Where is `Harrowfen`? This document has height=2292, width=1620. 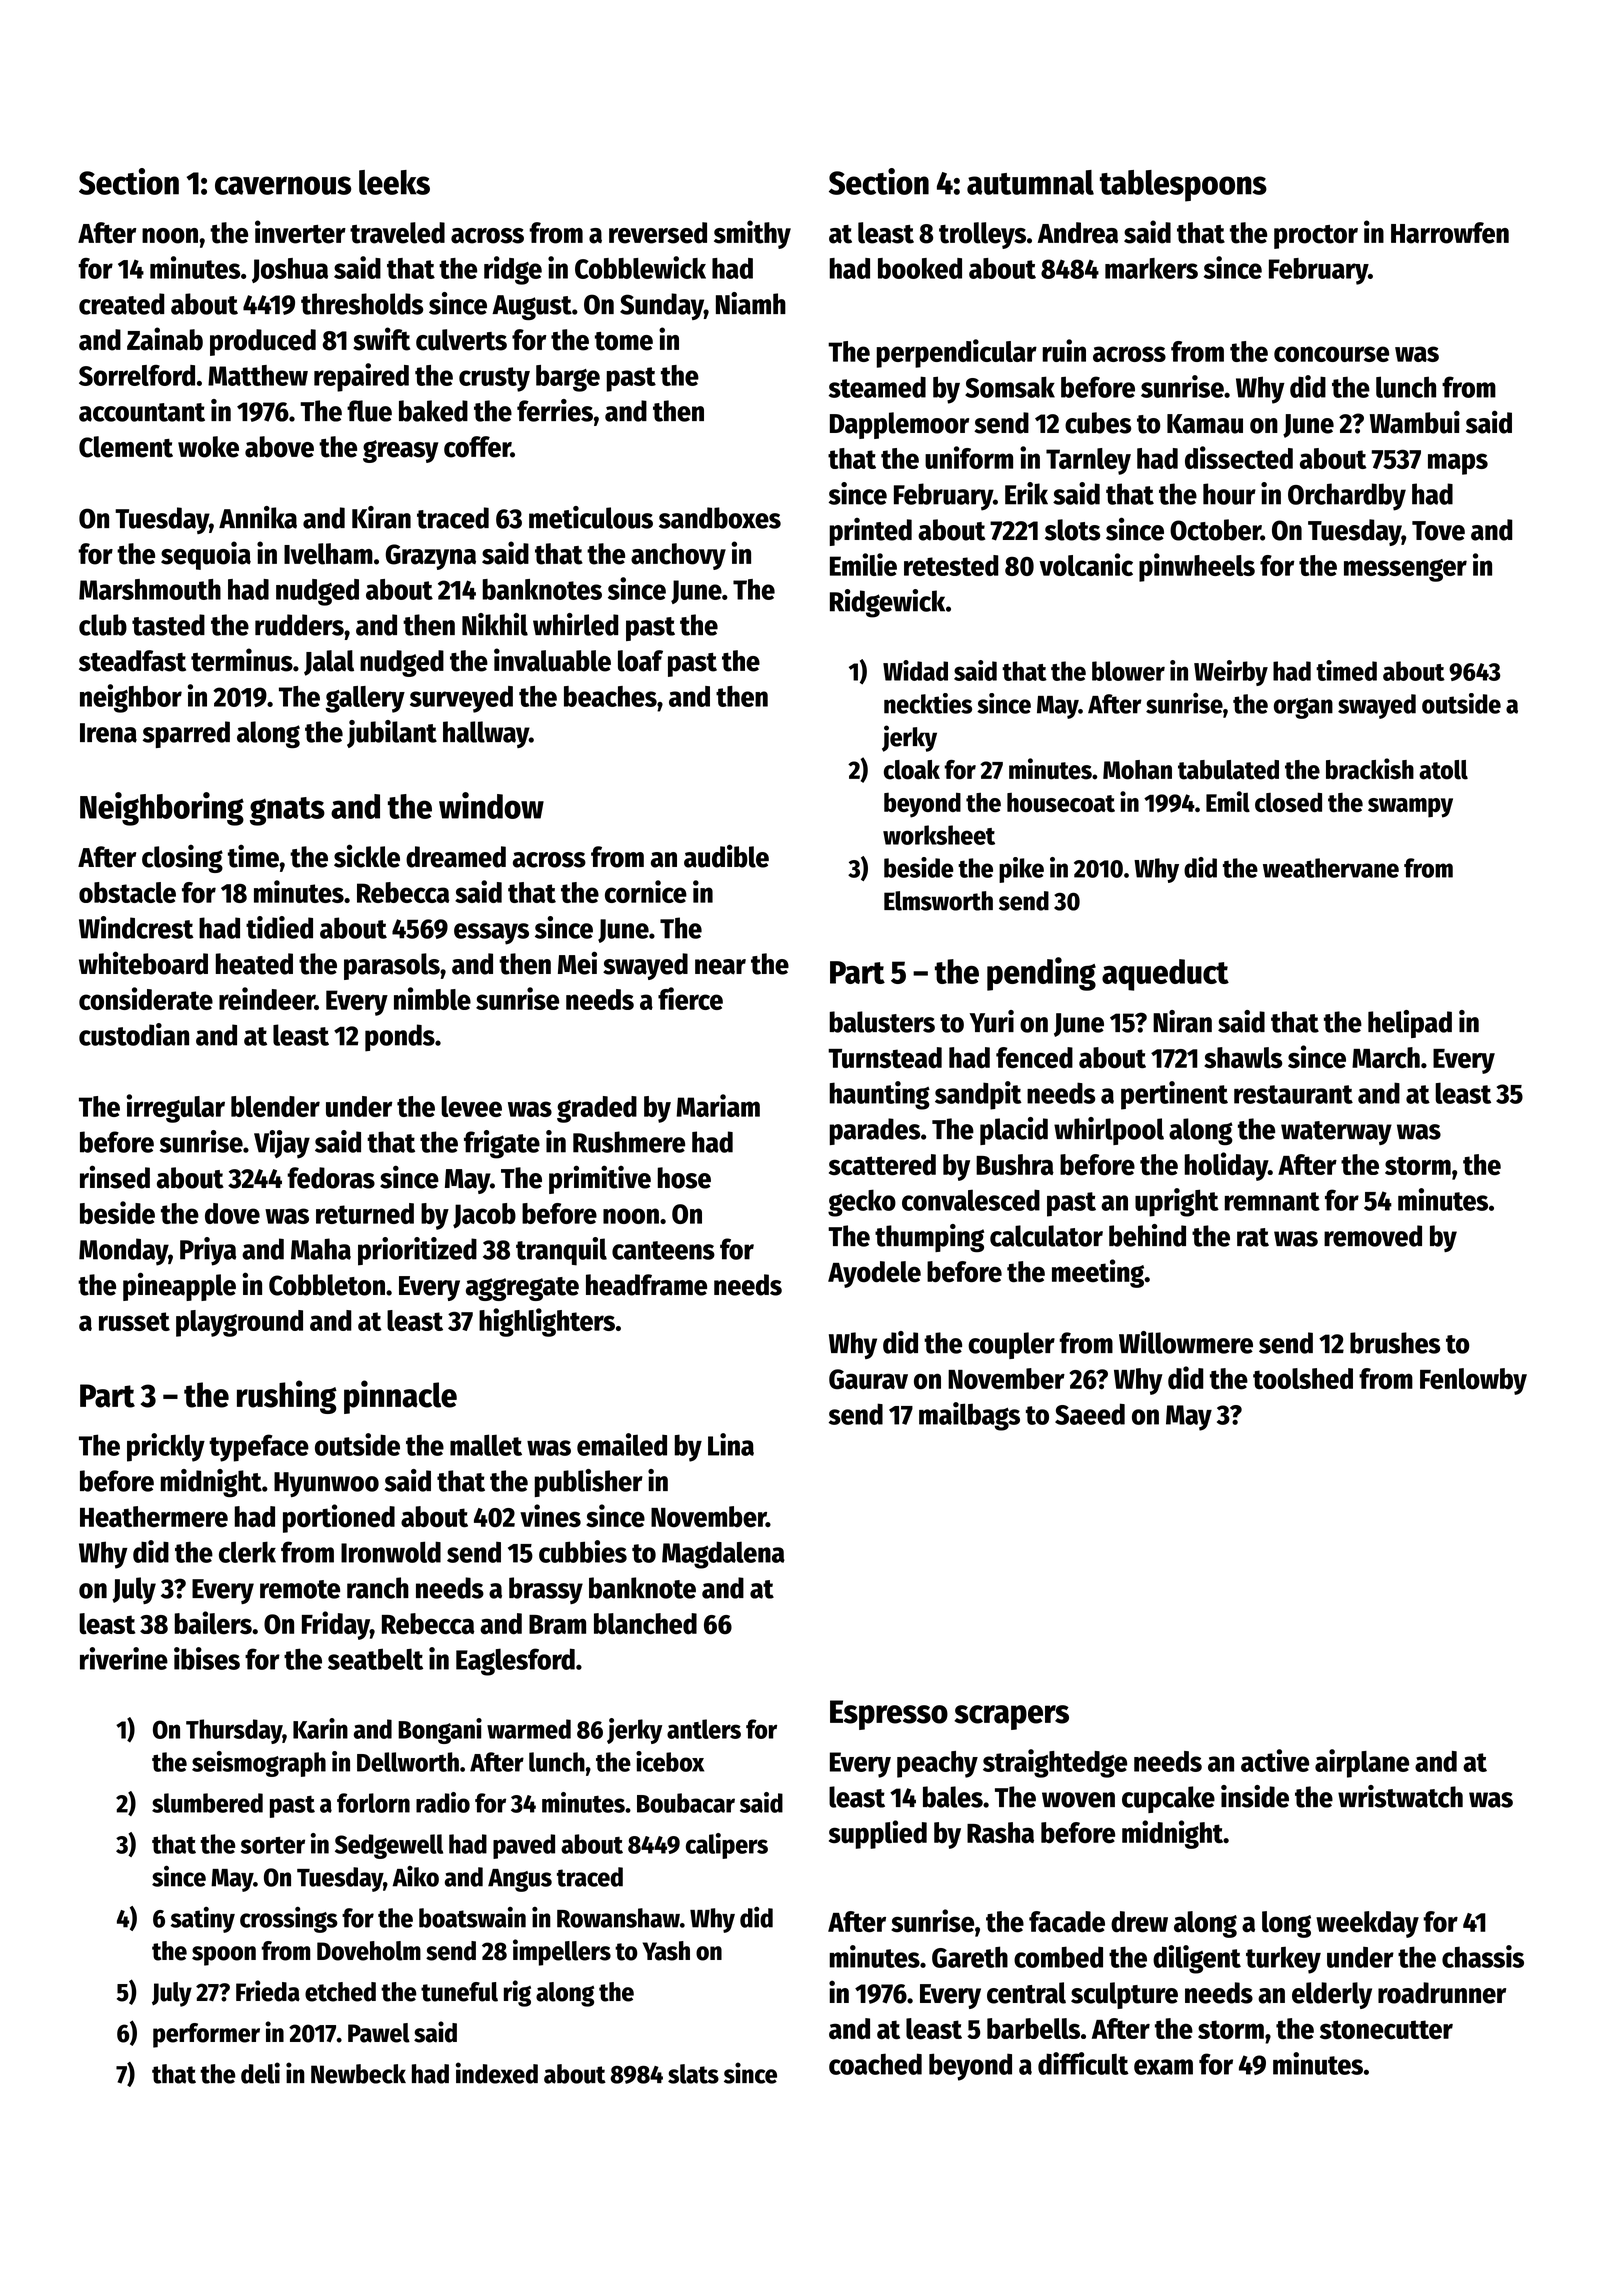 Harrowfen is located at coordinates (1450, 233).
